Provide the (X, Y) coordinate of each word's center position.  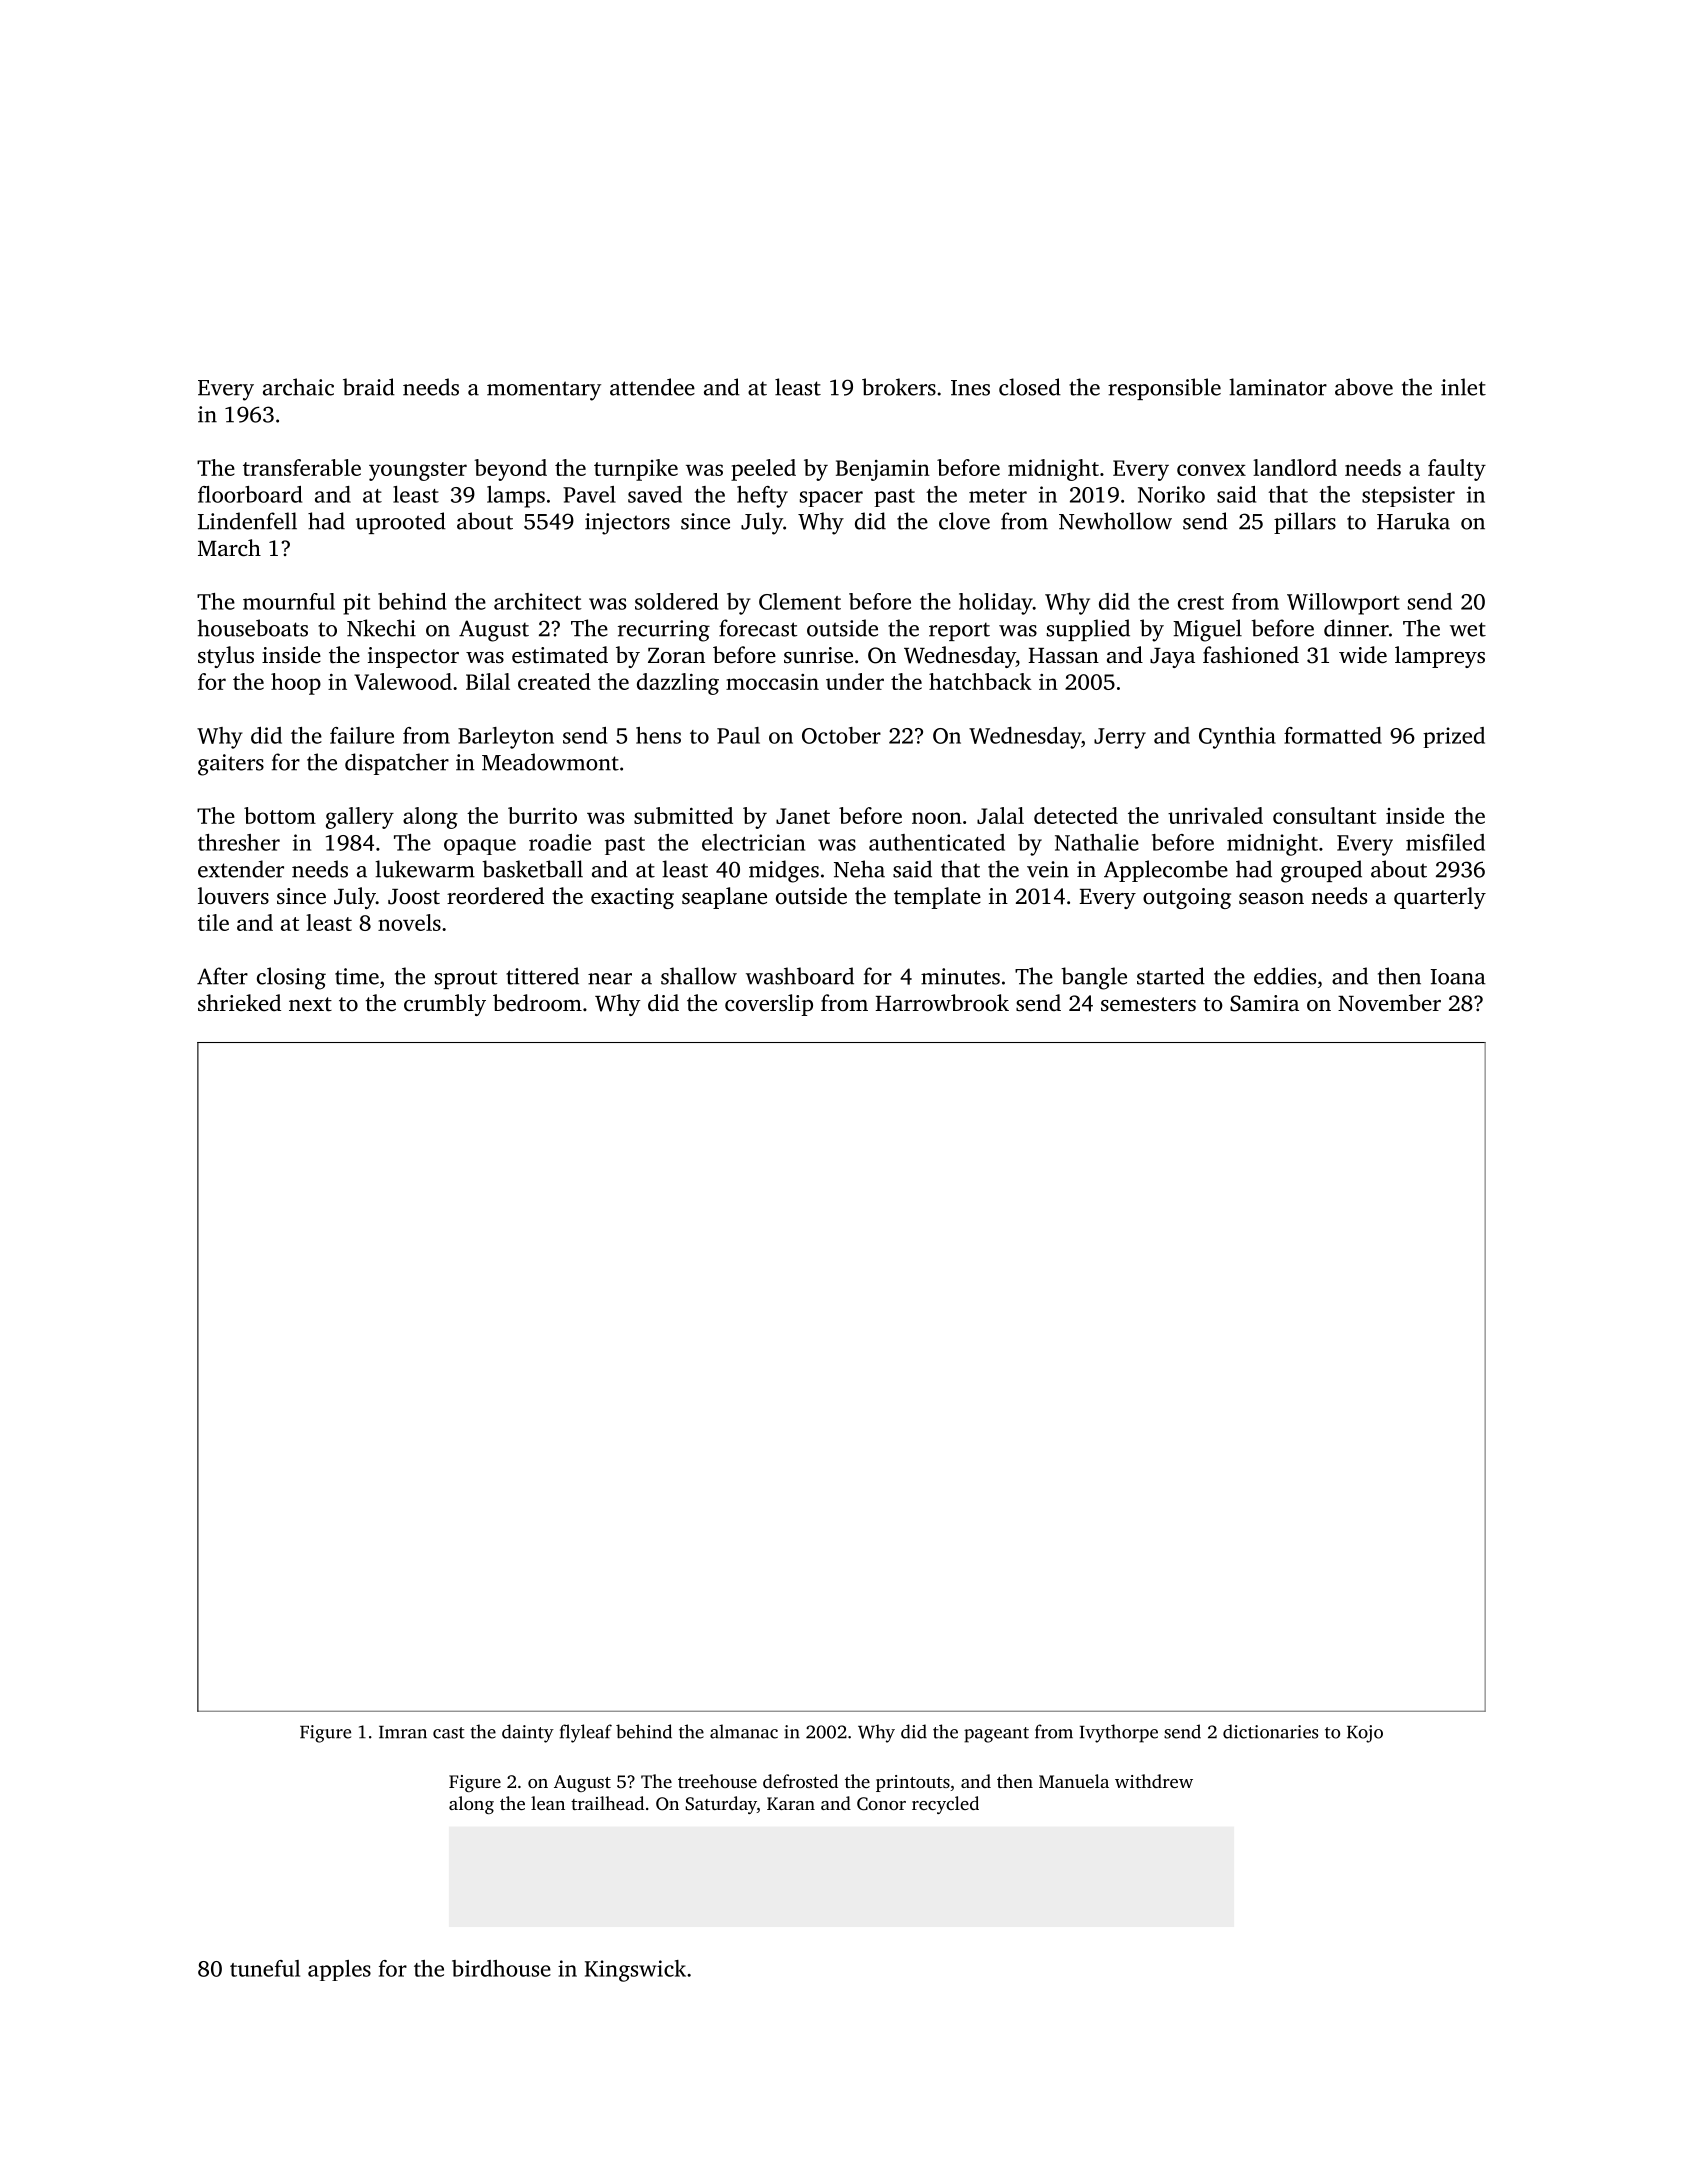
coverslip (769, 1005)
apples (339, 1970)
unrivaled (1215, 815)
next (310, 1004)
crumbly (445, 1005)
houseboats (252, 628)
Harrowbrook (942, 1003)
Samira (1264, 1003)
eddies (1285, 976)
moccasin (772, 682)
